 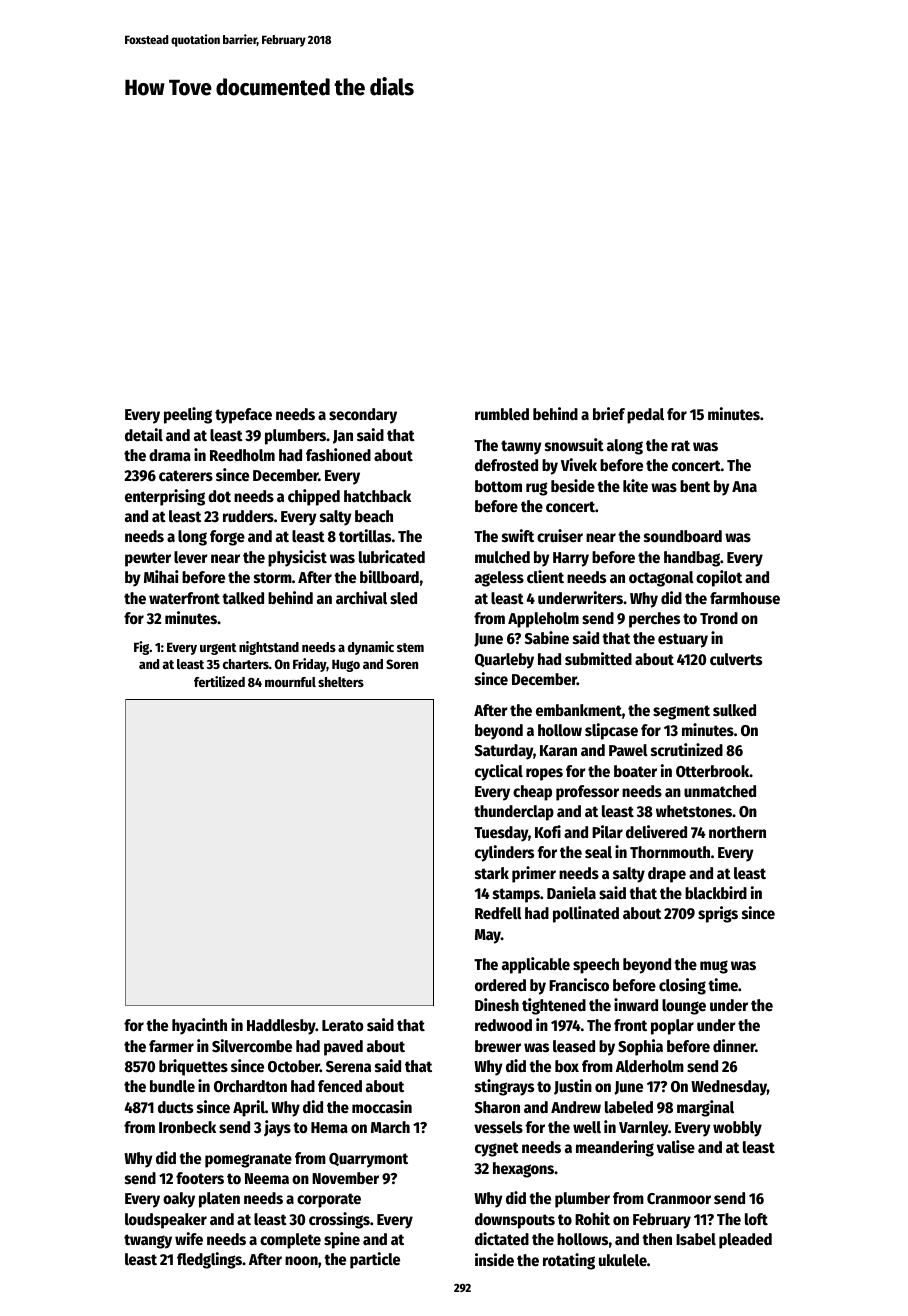 What do you see at coordinates (713, 771) in the screenshot?
I see `Otterbrook` at bounding box center [713, 771].
